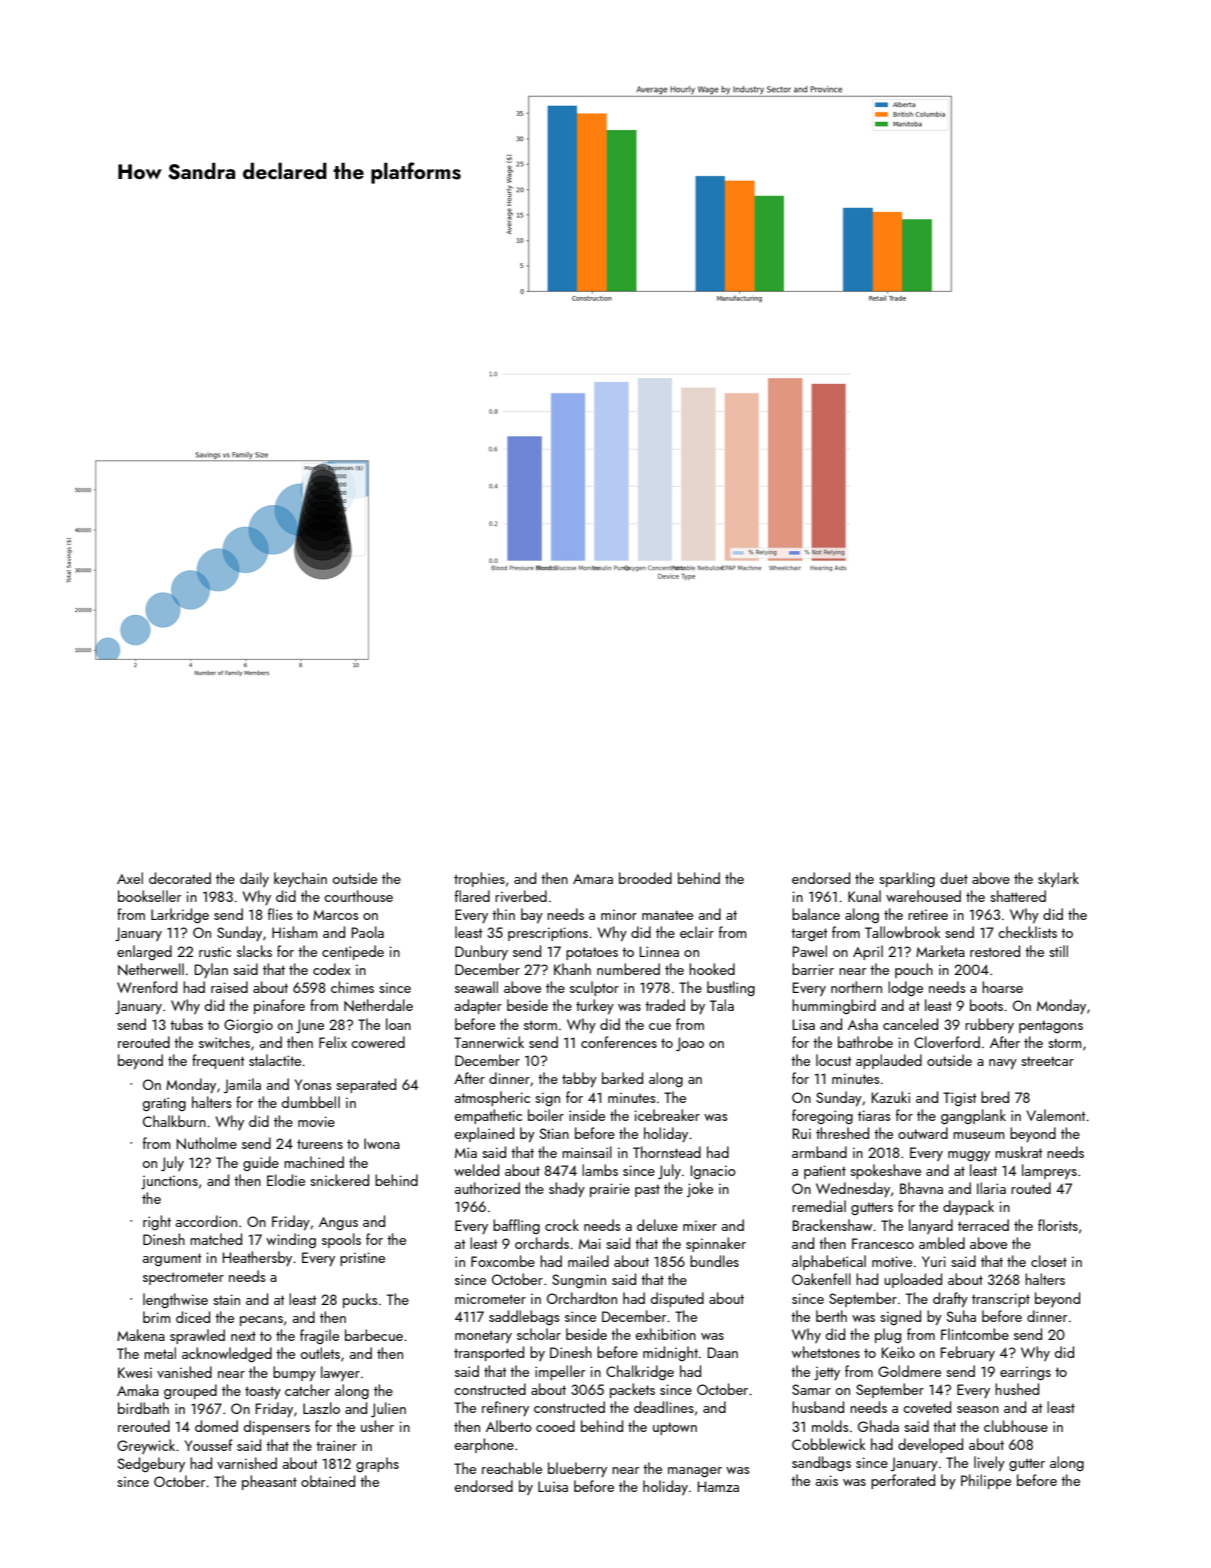  What do you see at coordinates (479, 879) in the page?
I see `trophies` at bounding box center [479, 879].
